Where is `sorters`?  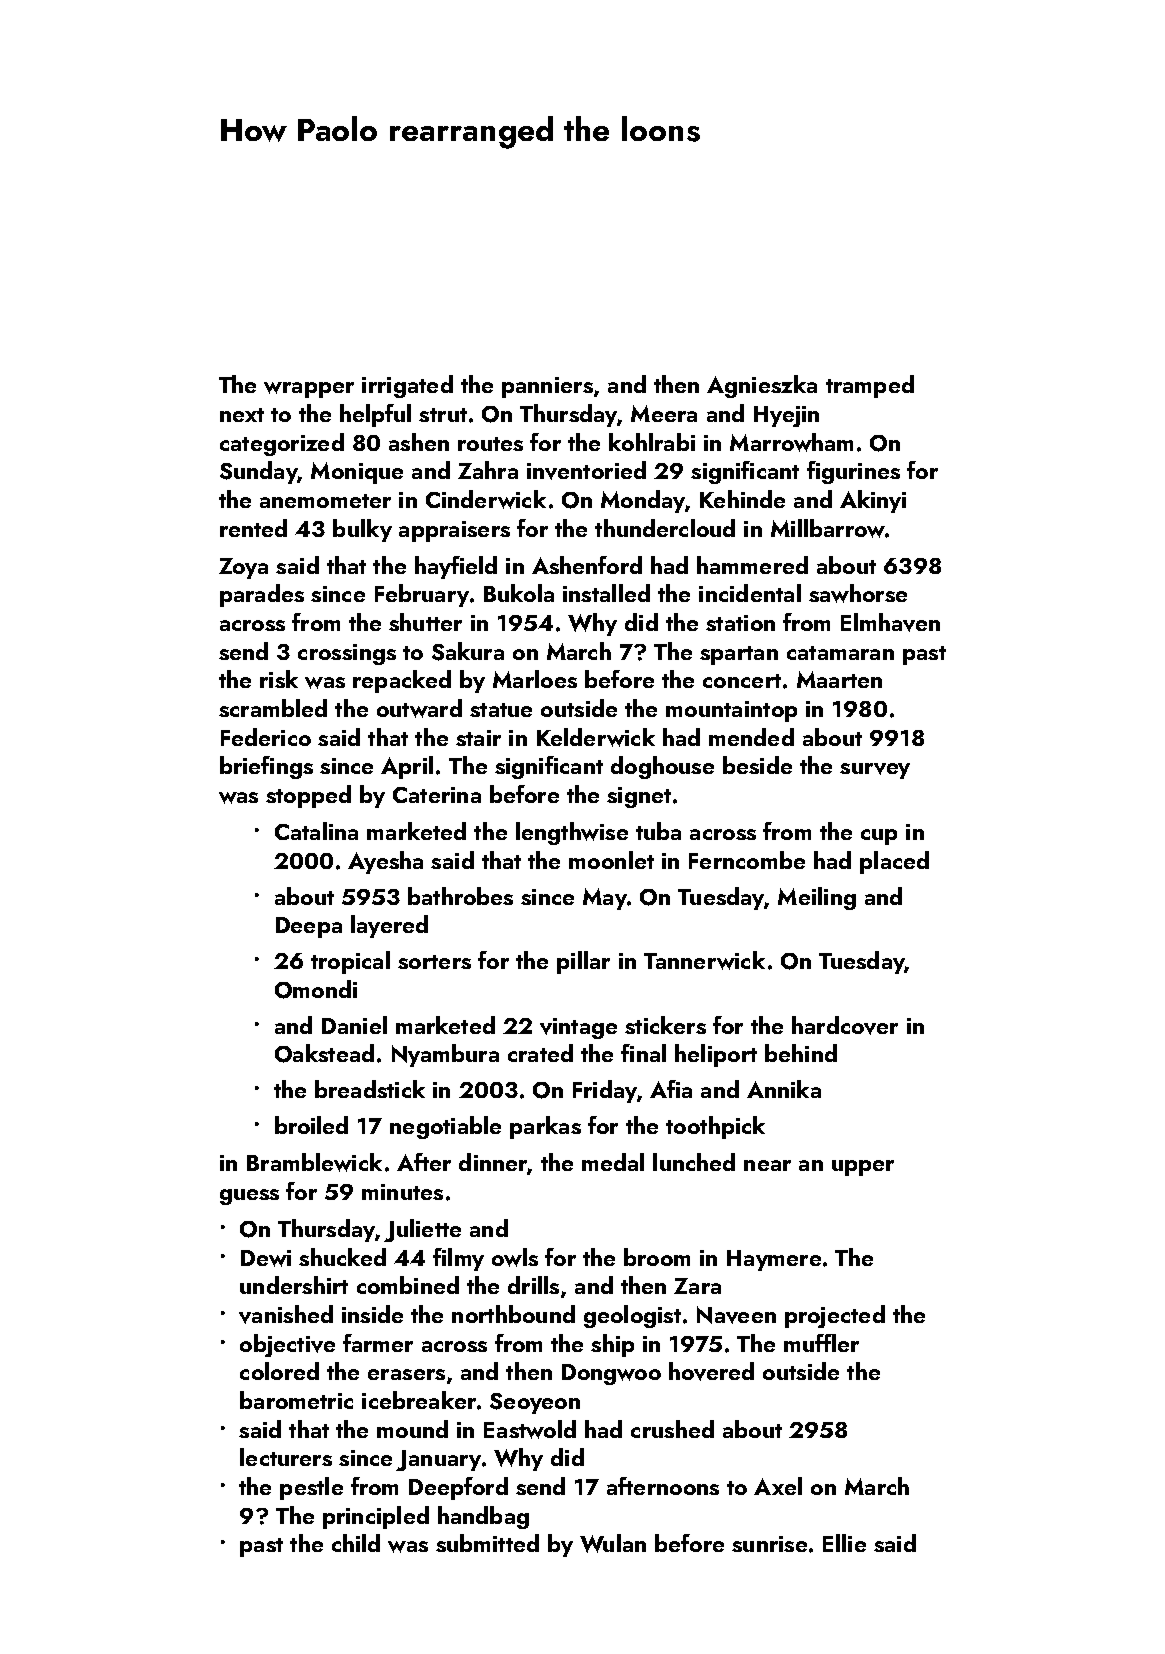
sorters is located at coordinates (434, 962).
